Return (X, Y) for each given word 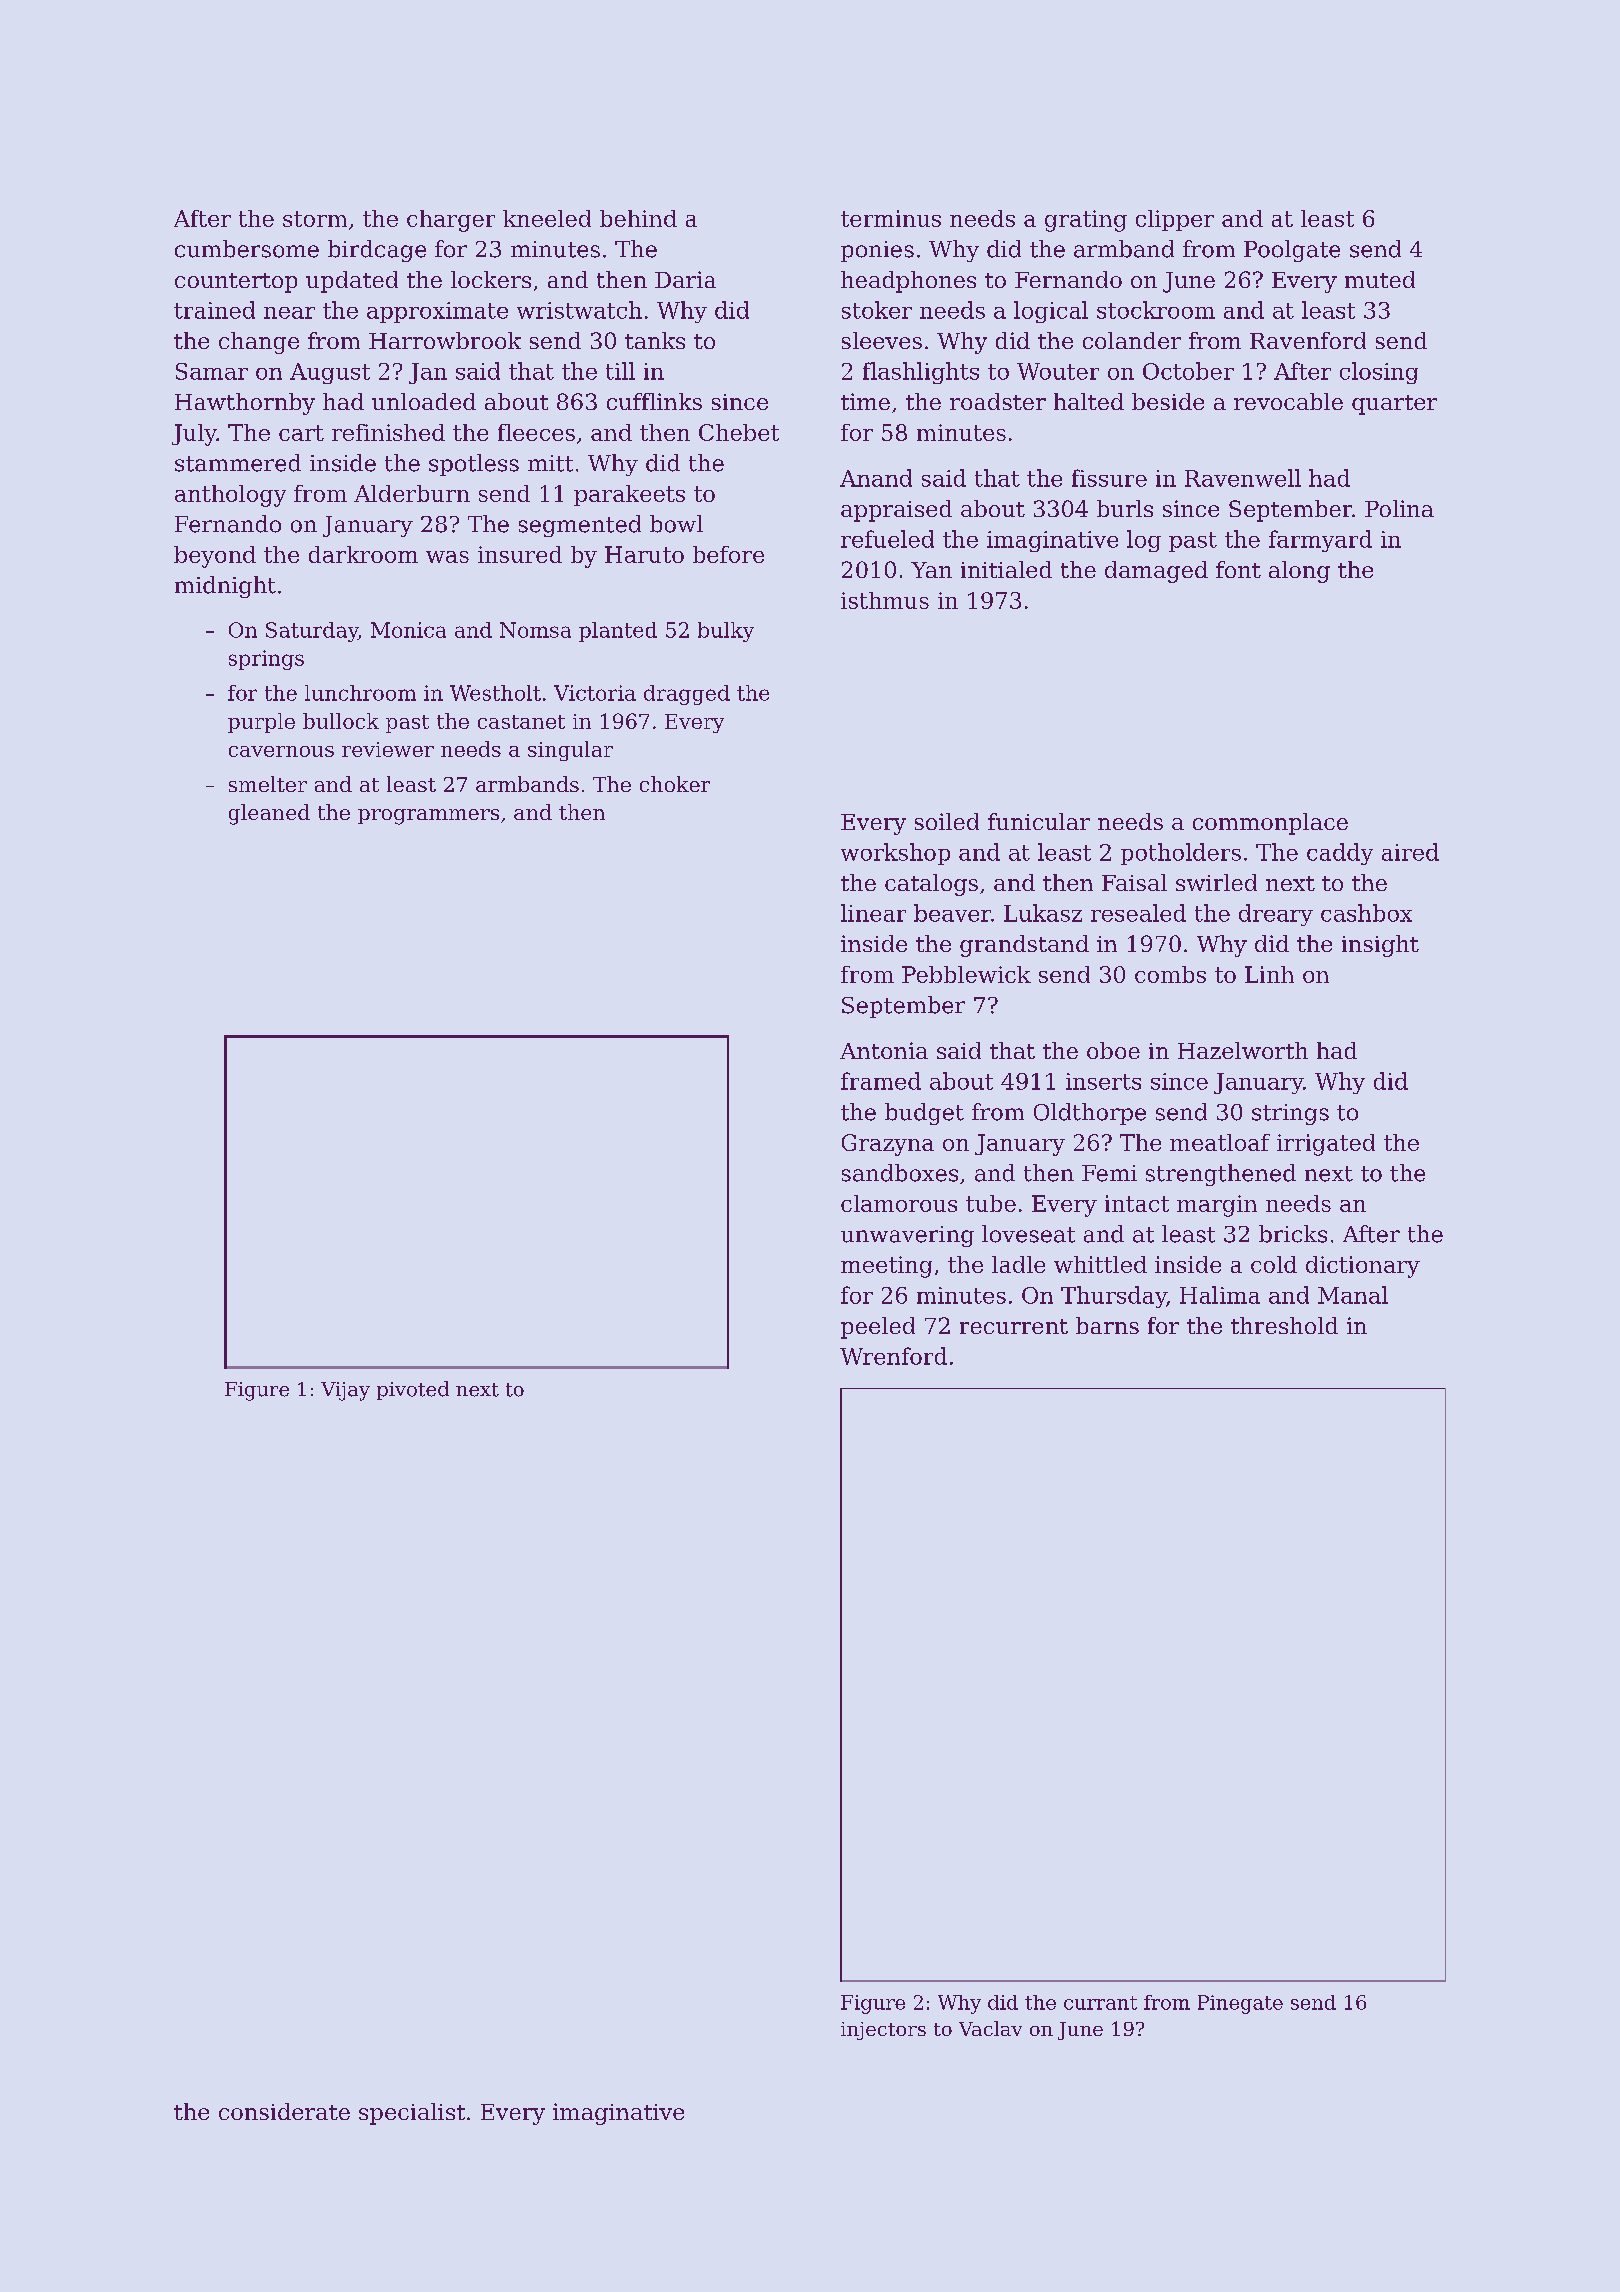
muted (1380, 279)
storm (315, 219)
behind (638, 218)
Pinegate (1240, 2004)
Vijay (345, 1391)
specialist (412, 2114)
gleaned (269, 814)
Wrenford (893, 1356)
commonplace (1270, 824)
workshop (895, 854)
